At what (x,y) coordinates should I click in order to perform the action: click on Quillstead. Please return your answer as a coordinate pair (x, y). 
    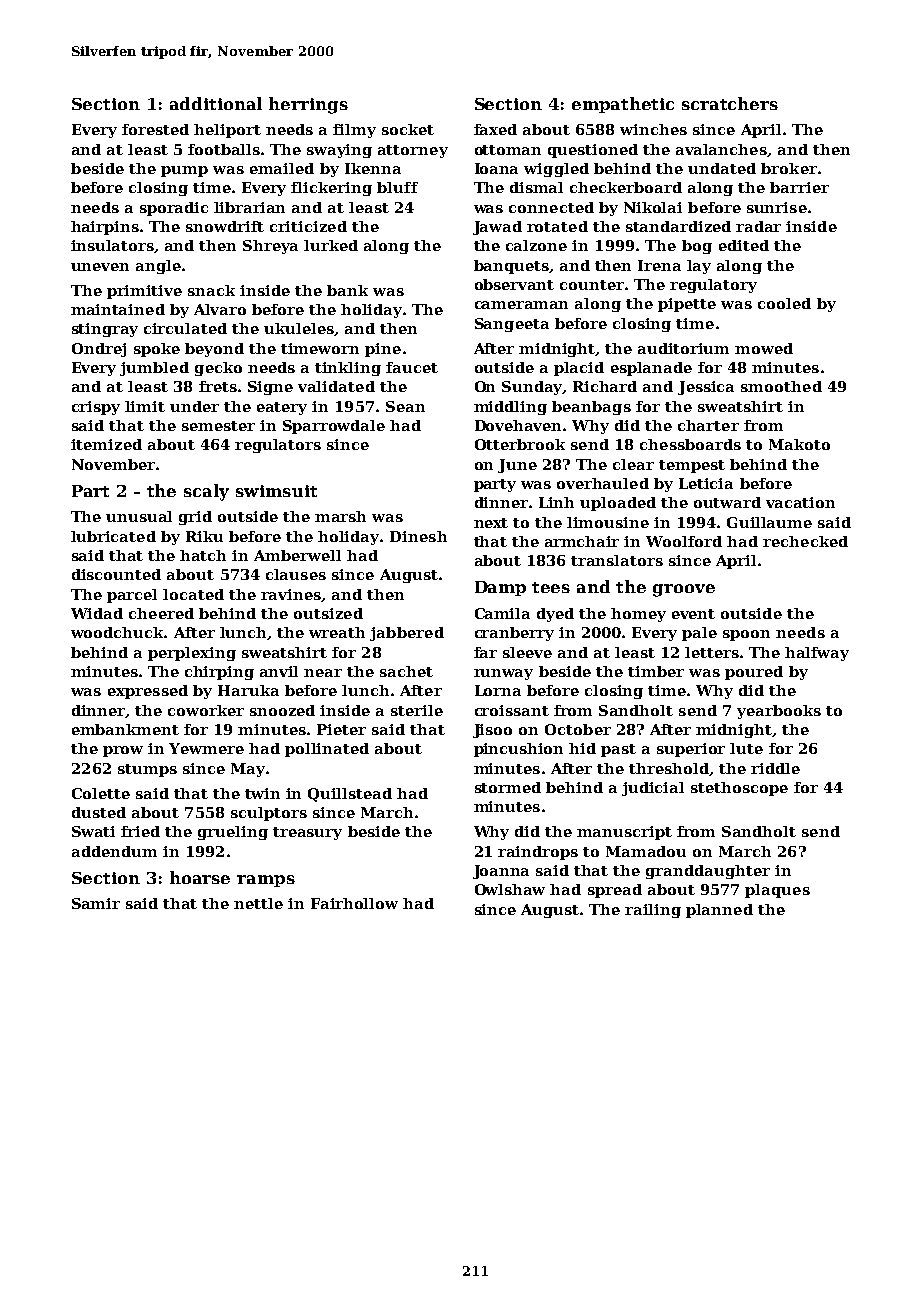
    Looking at the image, I should click on (350, 795).
